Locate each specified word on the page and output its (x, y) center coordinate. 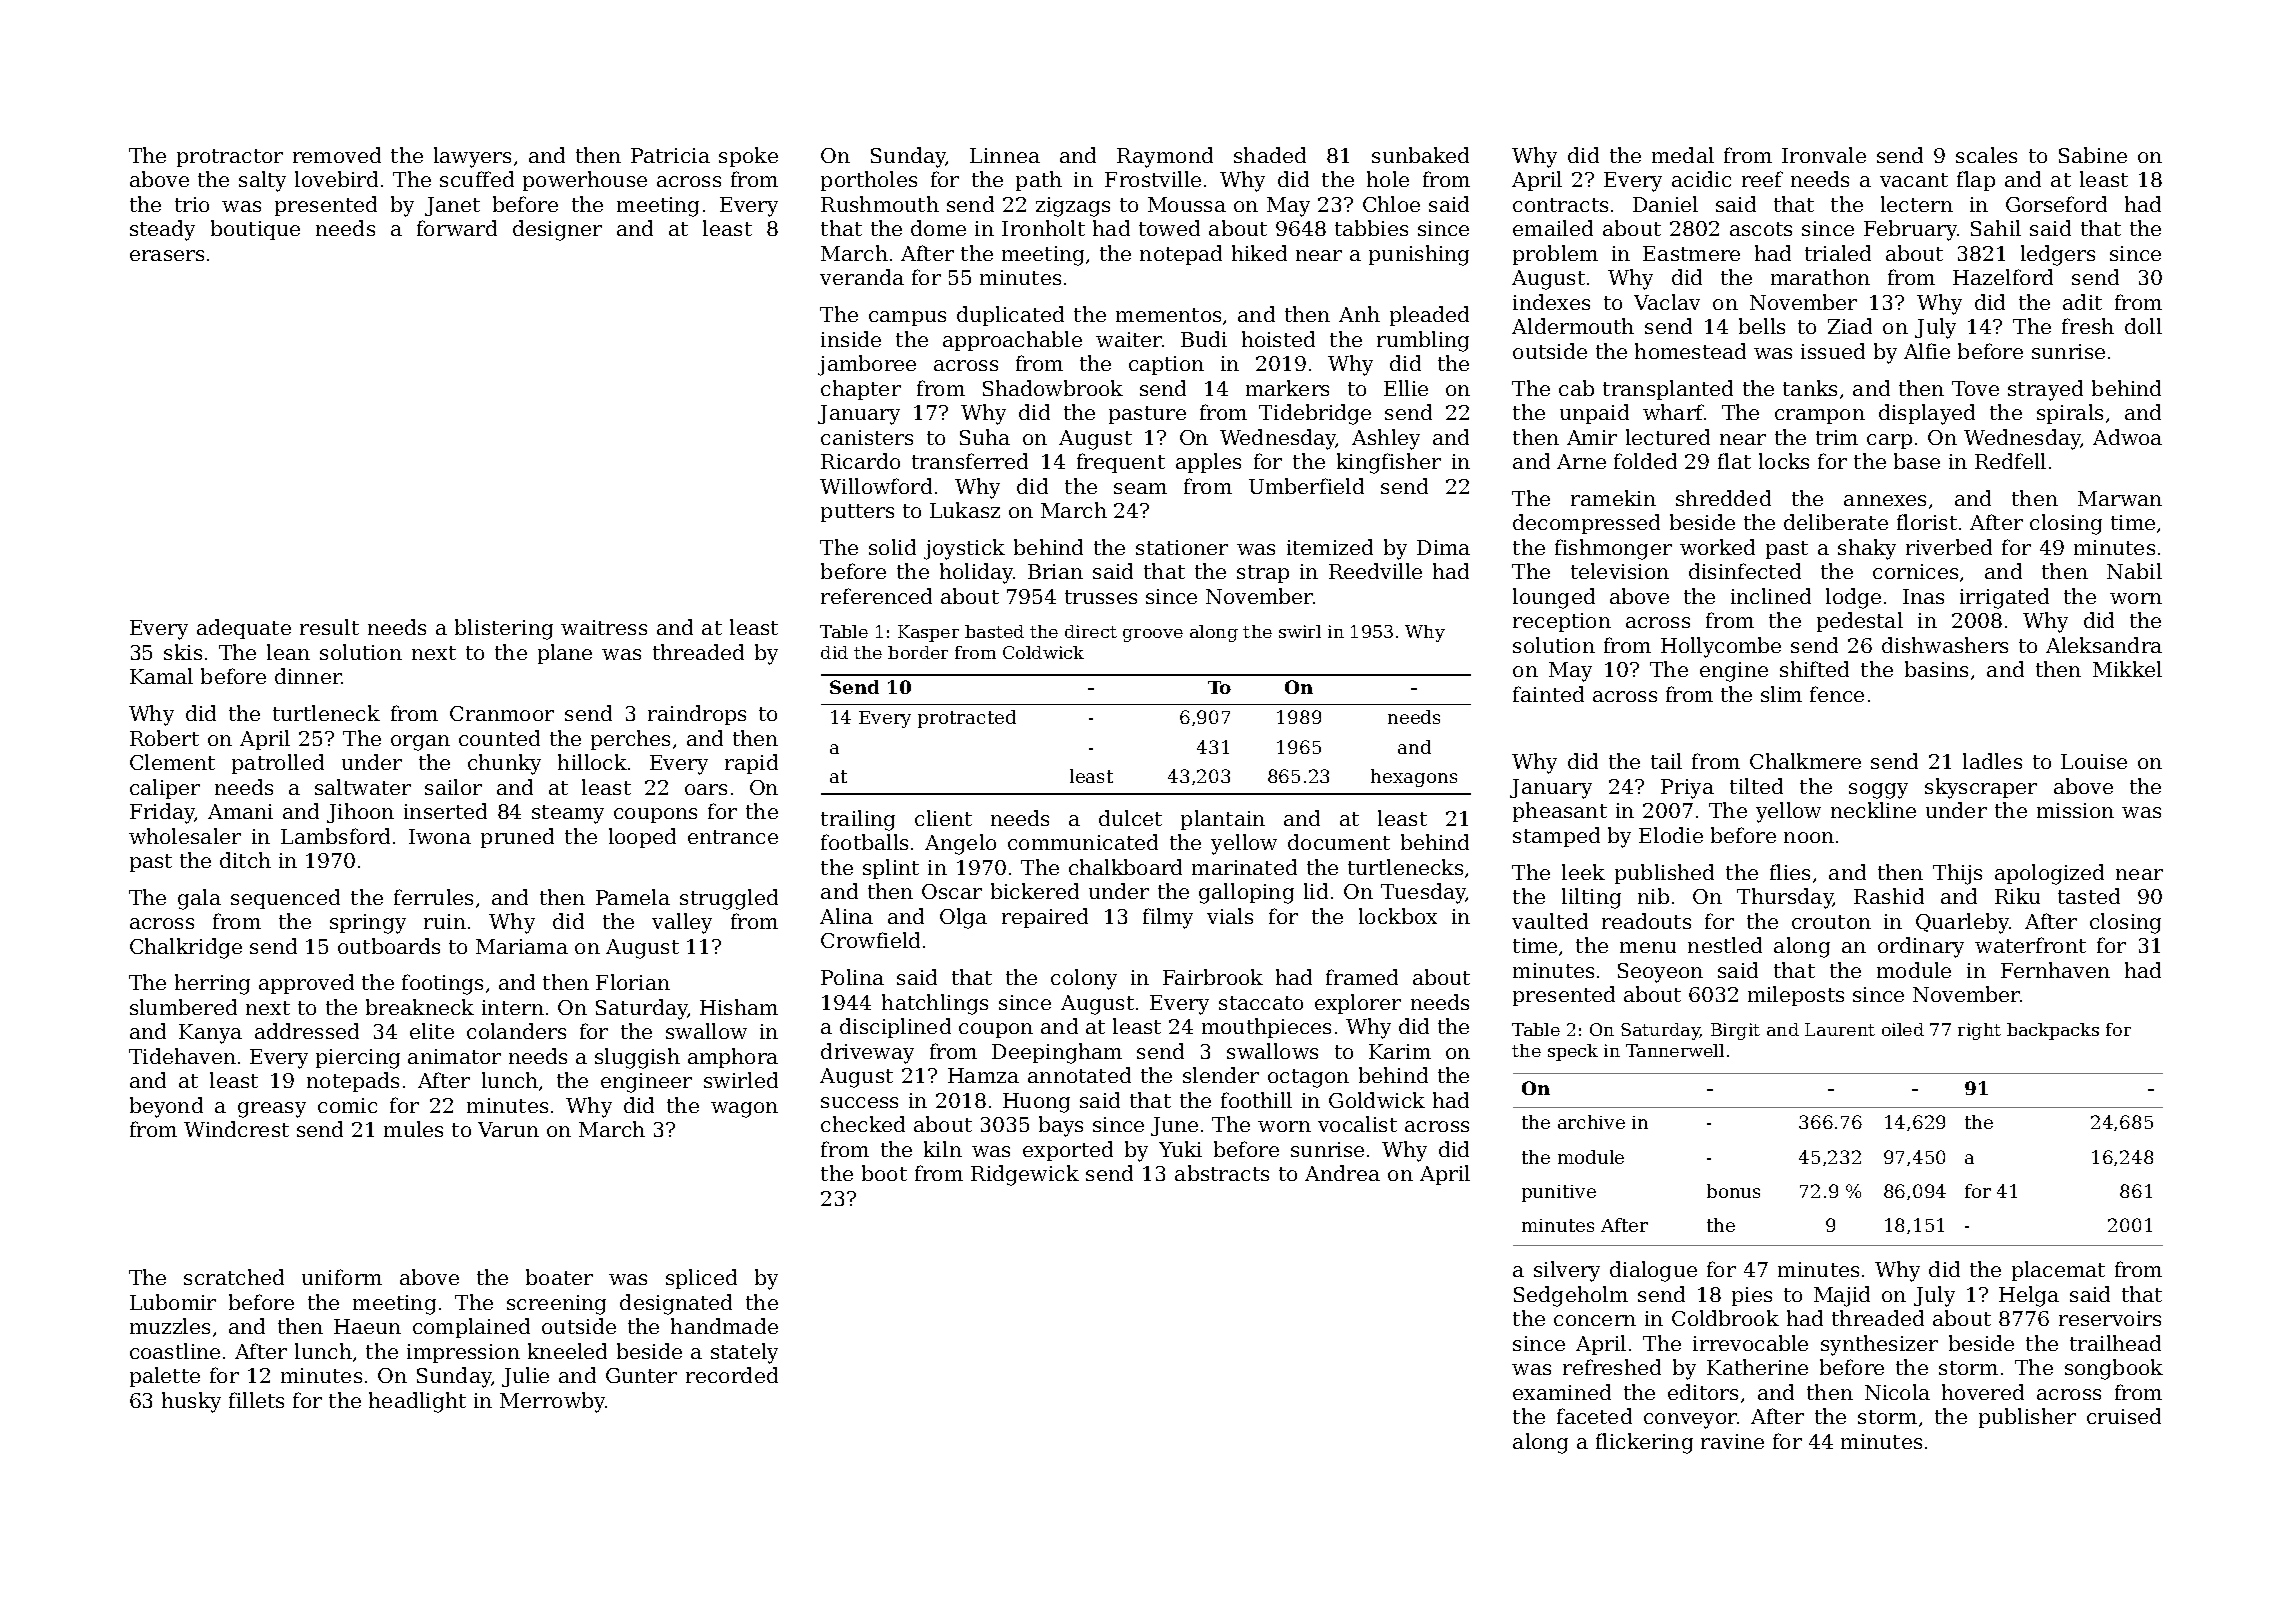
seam (1140, 488)
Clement (172, 762)
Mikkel (2127, 669)
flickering (1644, 1443)
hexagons (1414, 778)
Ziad (1850, 326)
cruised (2124, 1416)
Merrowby (553, 1402)
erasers (167, 255)
